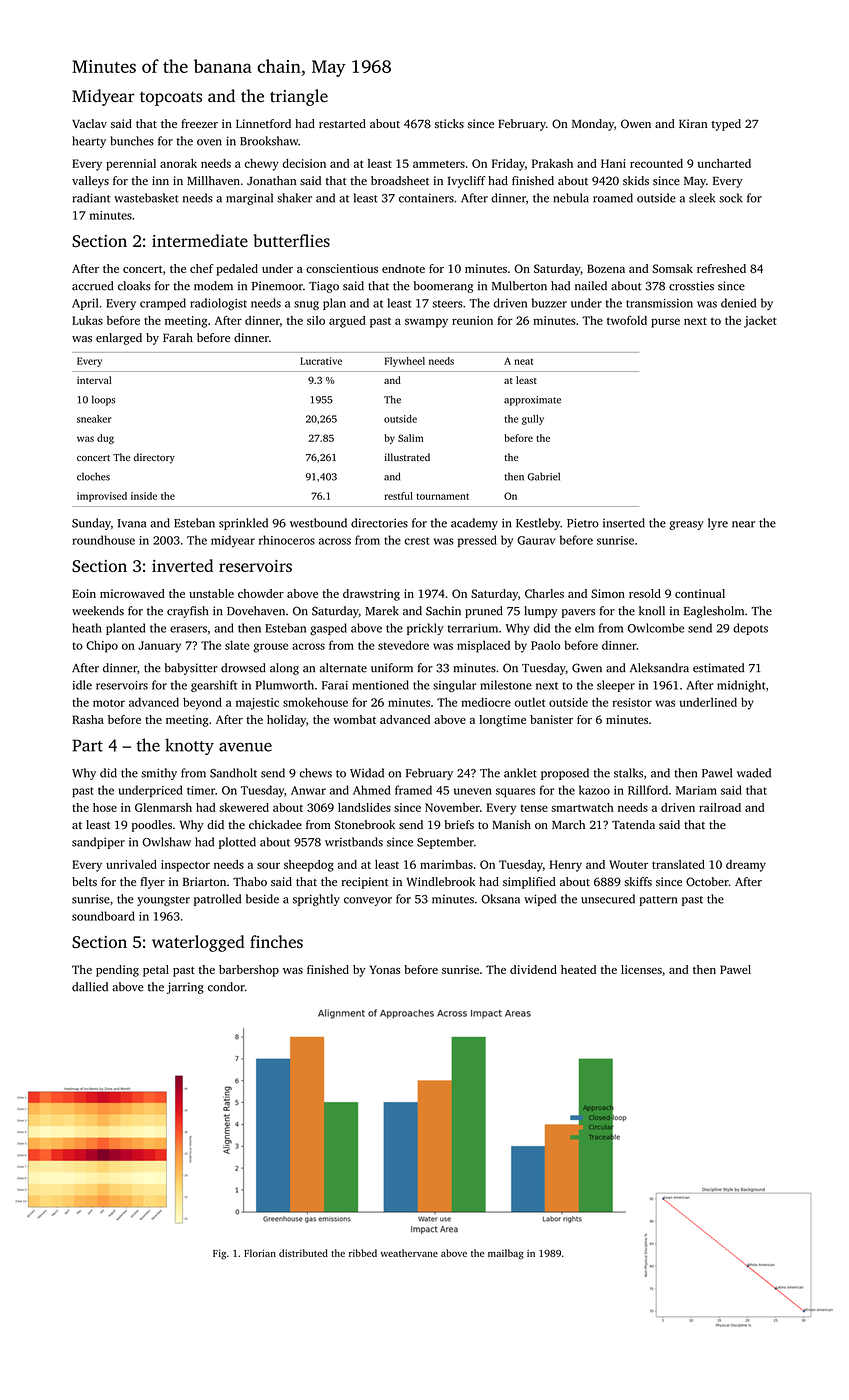 The image size is (849, 1400). Describe the element at coordinates (291, 240) in the screenshot. I see `butterflies` at that location.
